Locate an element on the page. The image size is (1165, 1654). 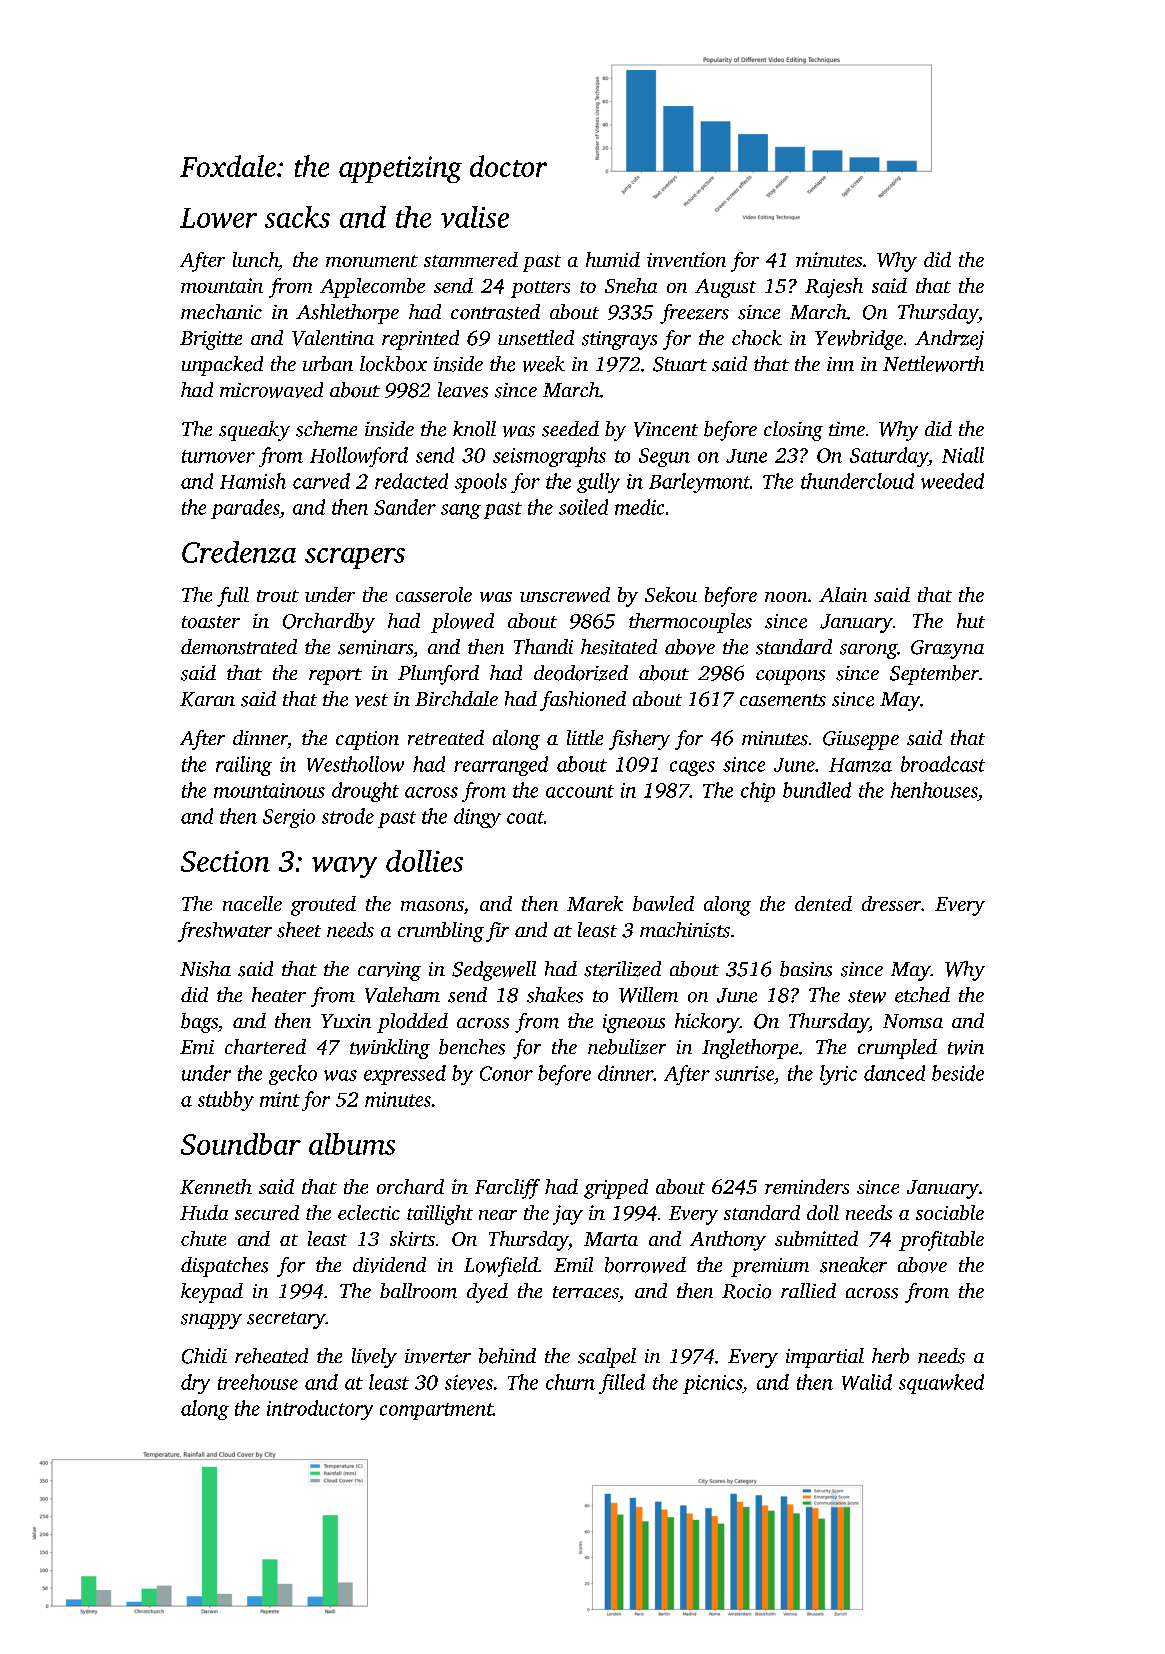
albums is located at coordinates (352, 1144).
